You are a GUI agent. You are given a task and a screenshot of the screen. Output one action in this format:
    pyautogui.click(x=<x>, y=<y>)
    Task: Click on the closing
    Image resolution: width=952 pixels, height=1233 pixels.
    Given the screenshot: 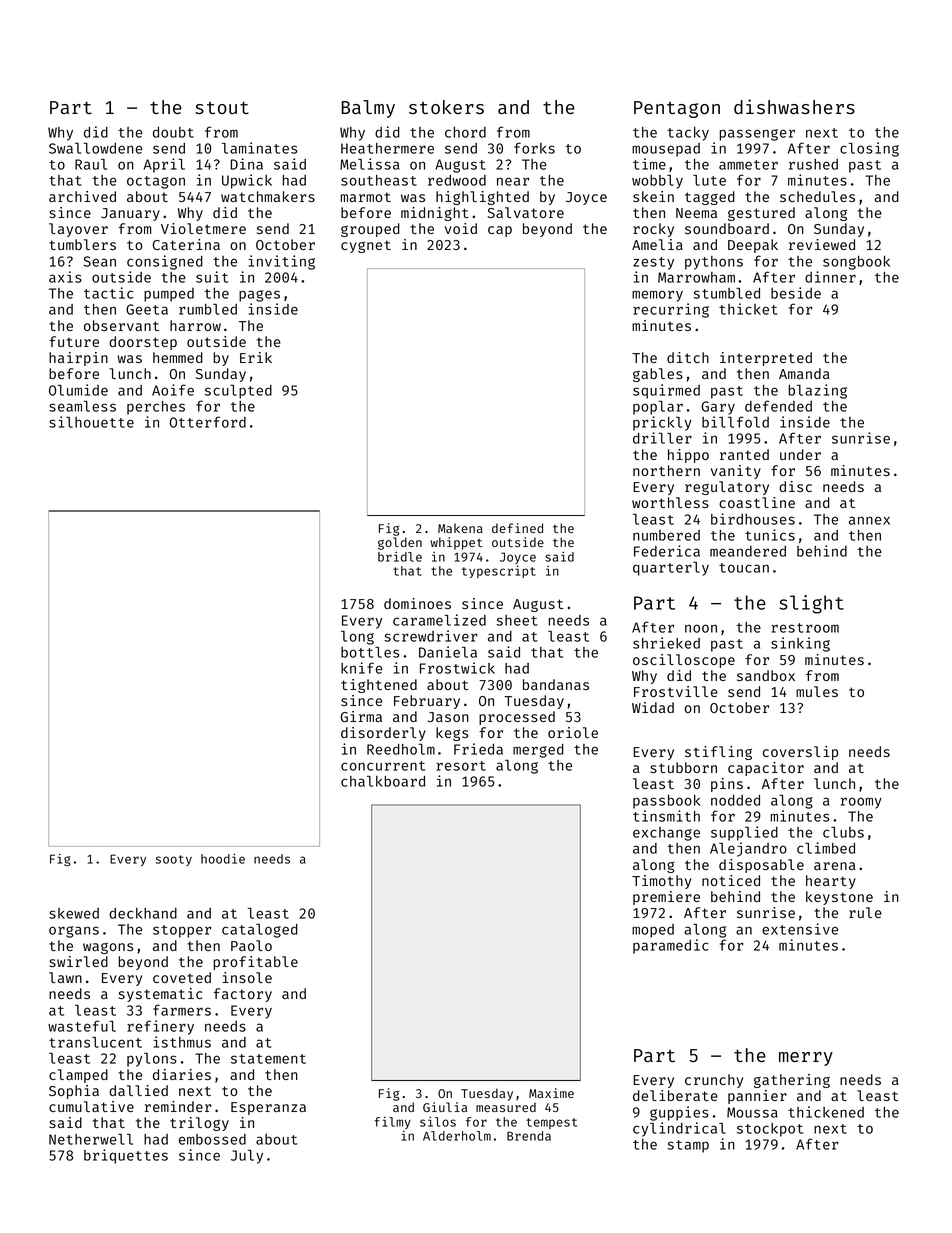 What is the action you would take?
    pyautogui.click(x=869, y=149)
